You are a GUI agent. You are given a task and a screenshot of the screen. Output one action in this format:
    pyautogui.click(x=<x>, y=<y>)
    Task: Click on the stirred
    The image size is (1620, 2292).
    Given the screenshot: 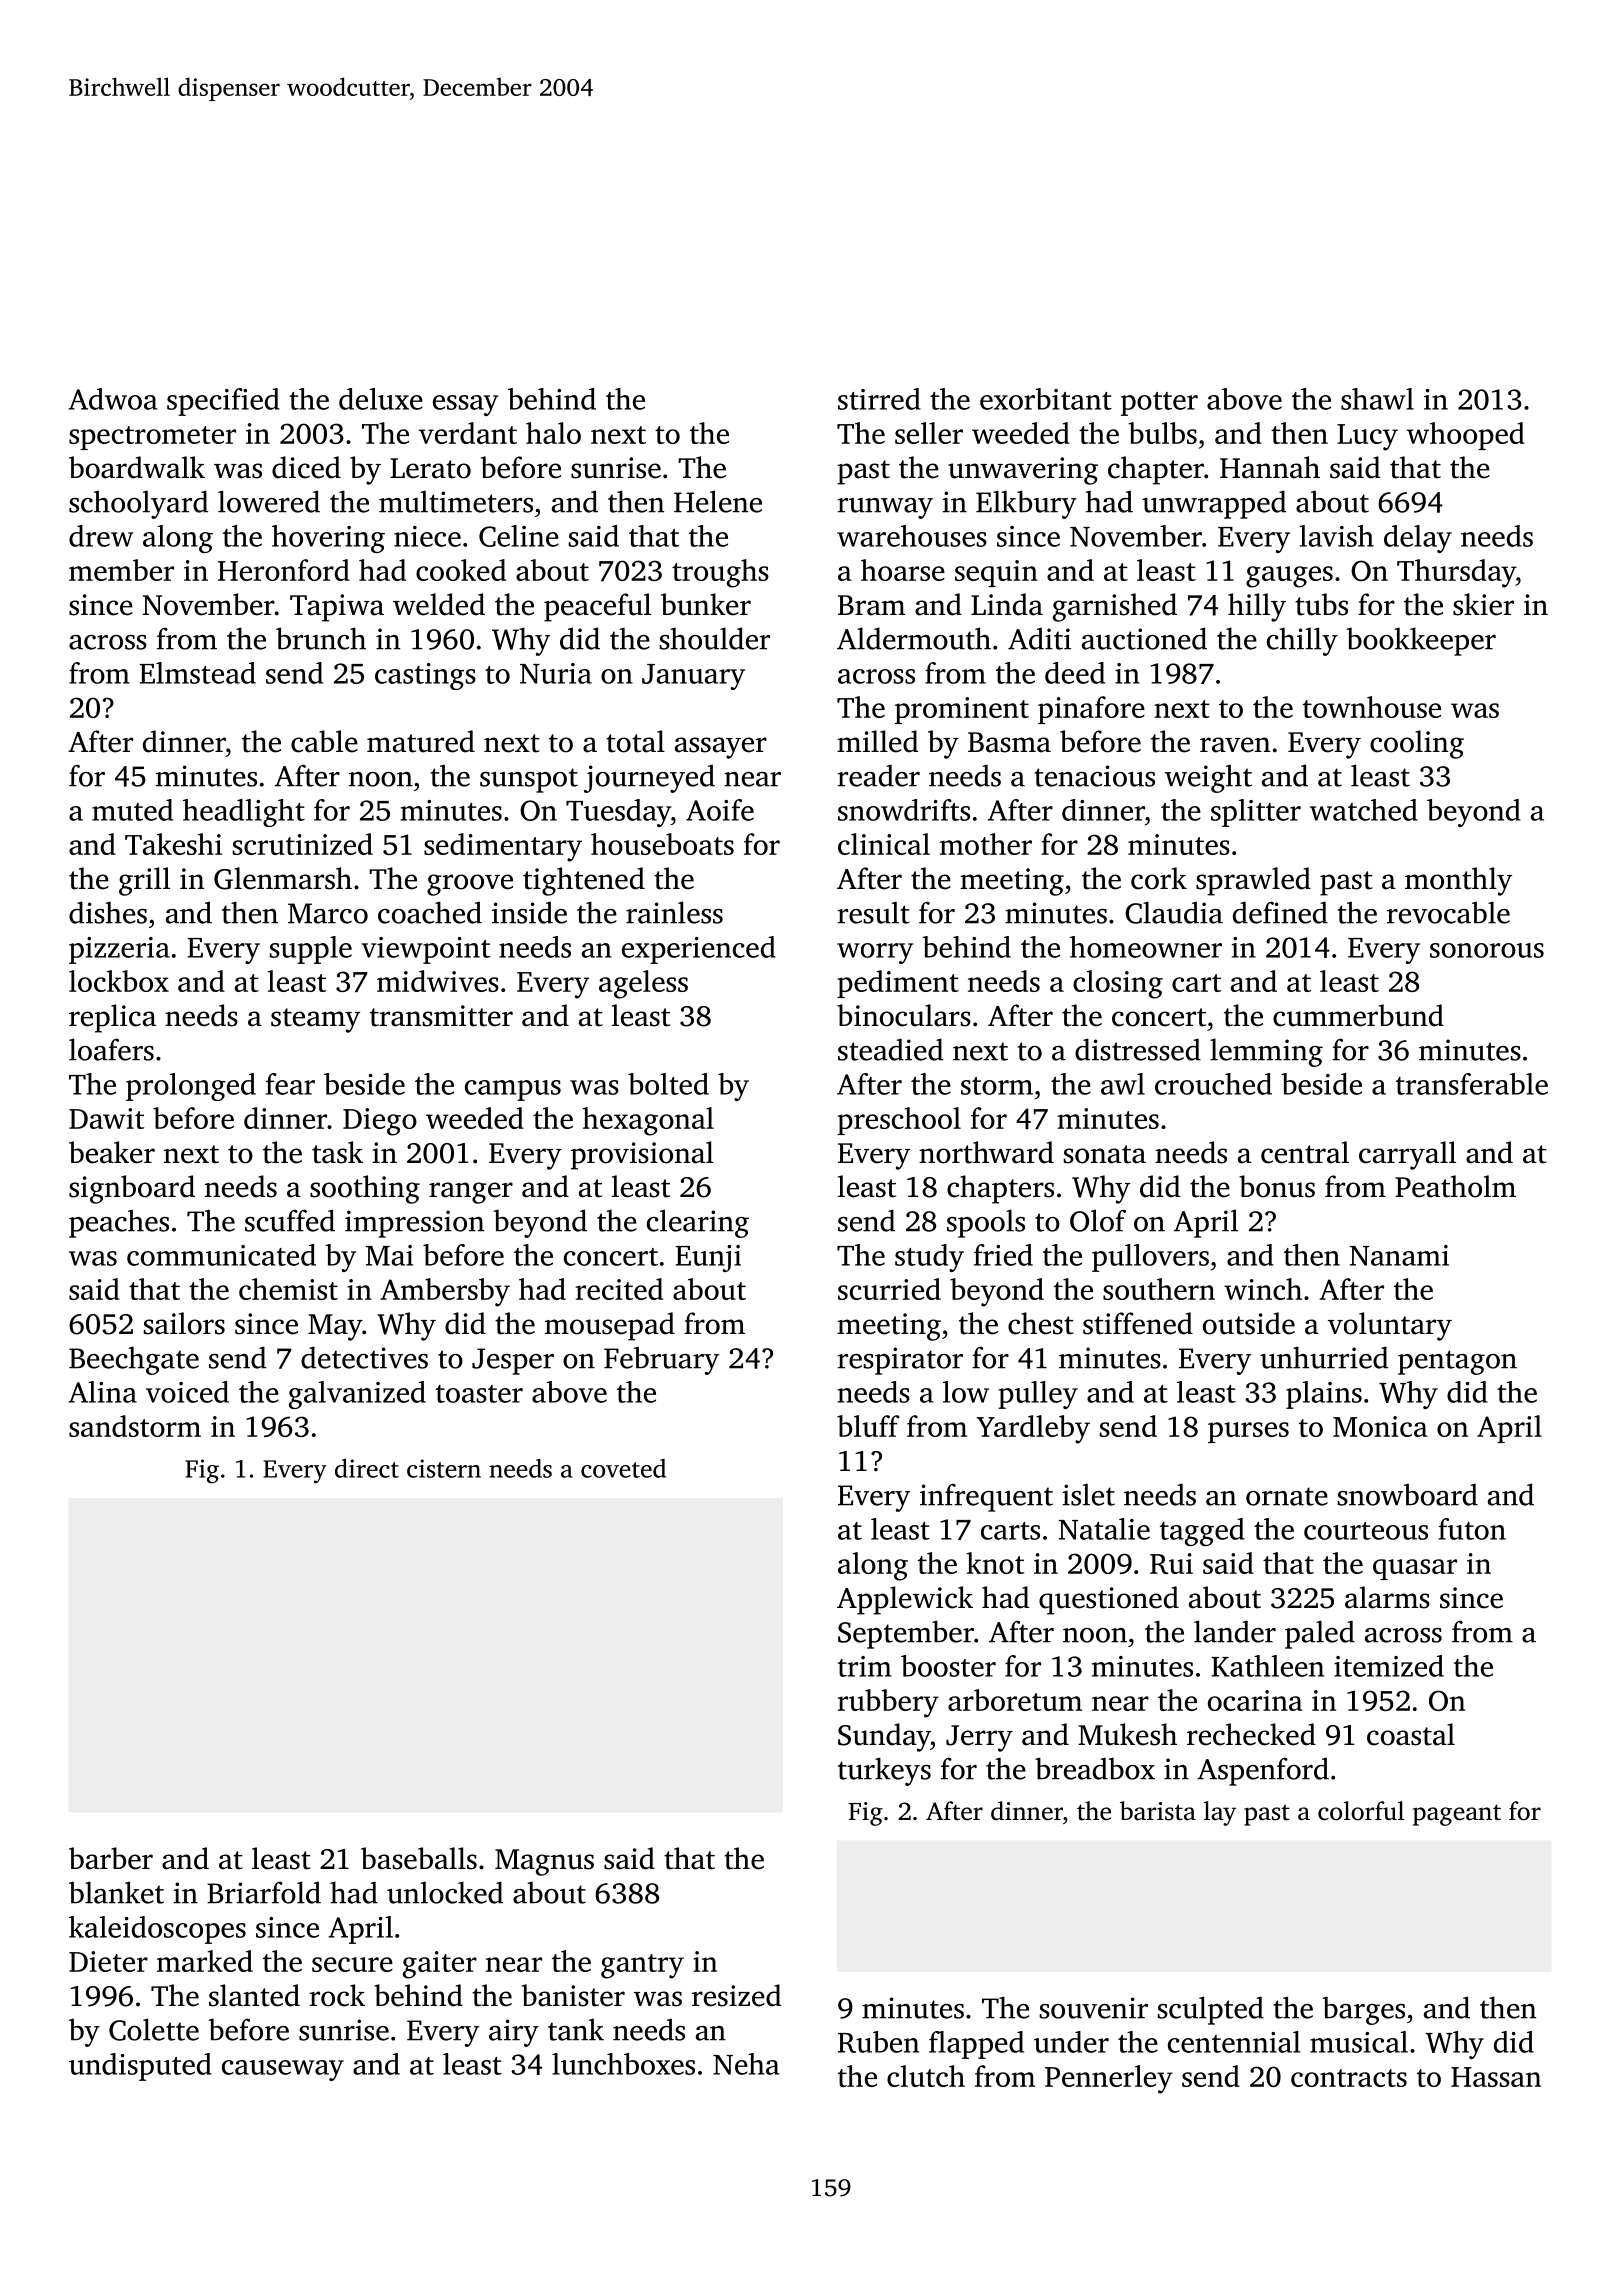 What is the action you would take?
    pyautogui.click(x=879, y=399)
